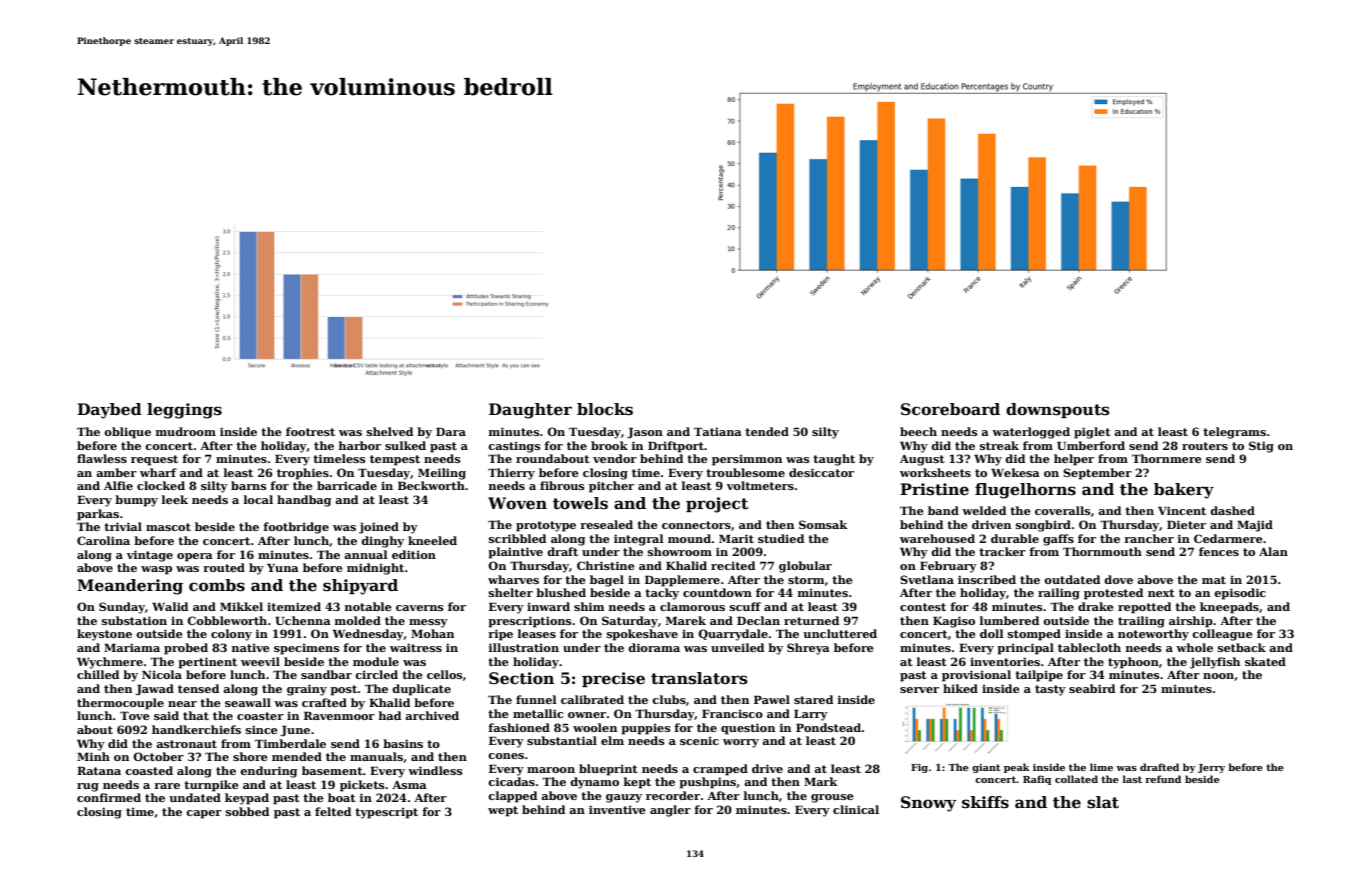 This screenshot has height=887, width=1372. Describe the element at coordinates (605, 409) in the screenshot. I see `blocks` at that location.
